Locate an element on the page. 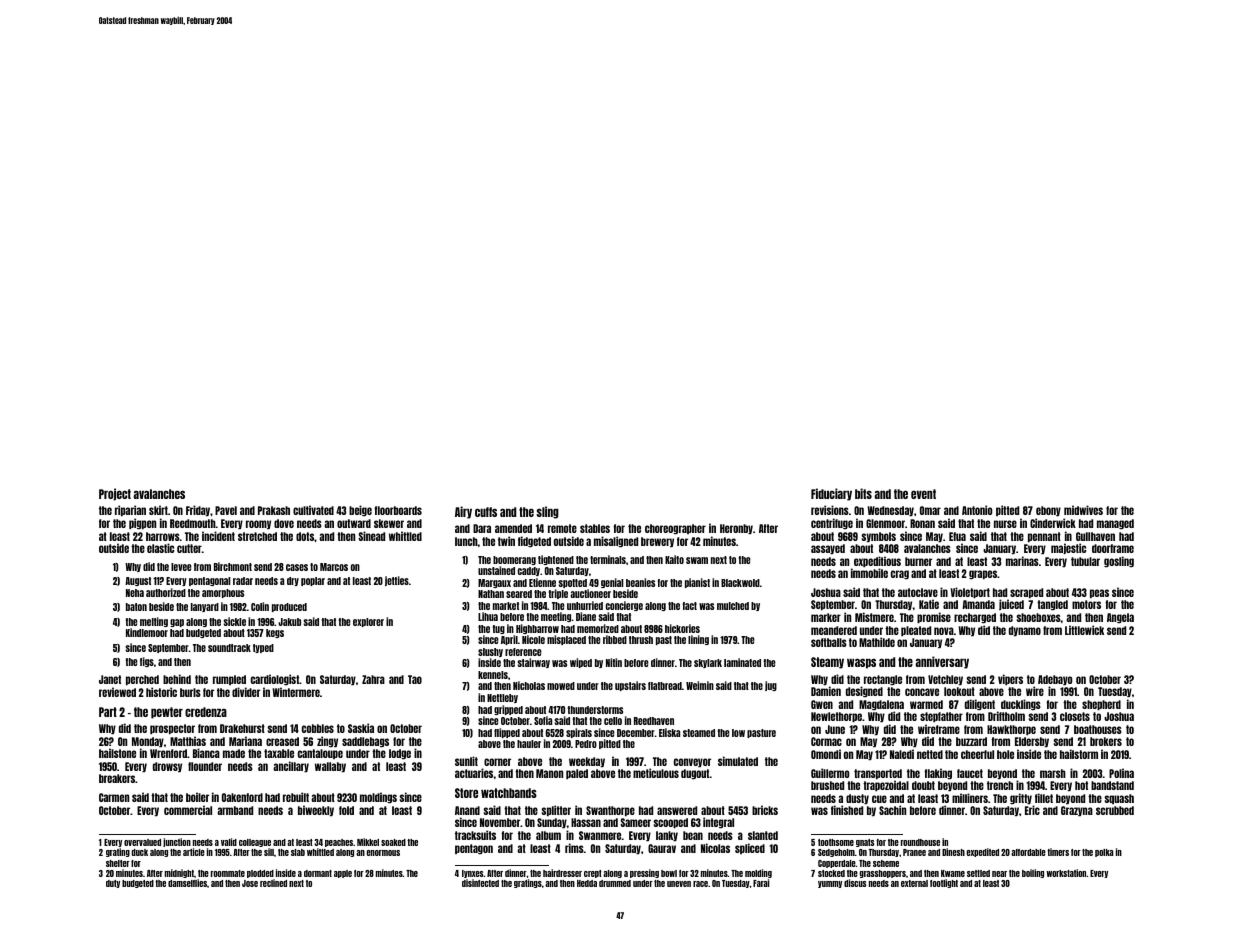 This image has width=1233, height=952. Angela is located at coordinates (1120, 618).
